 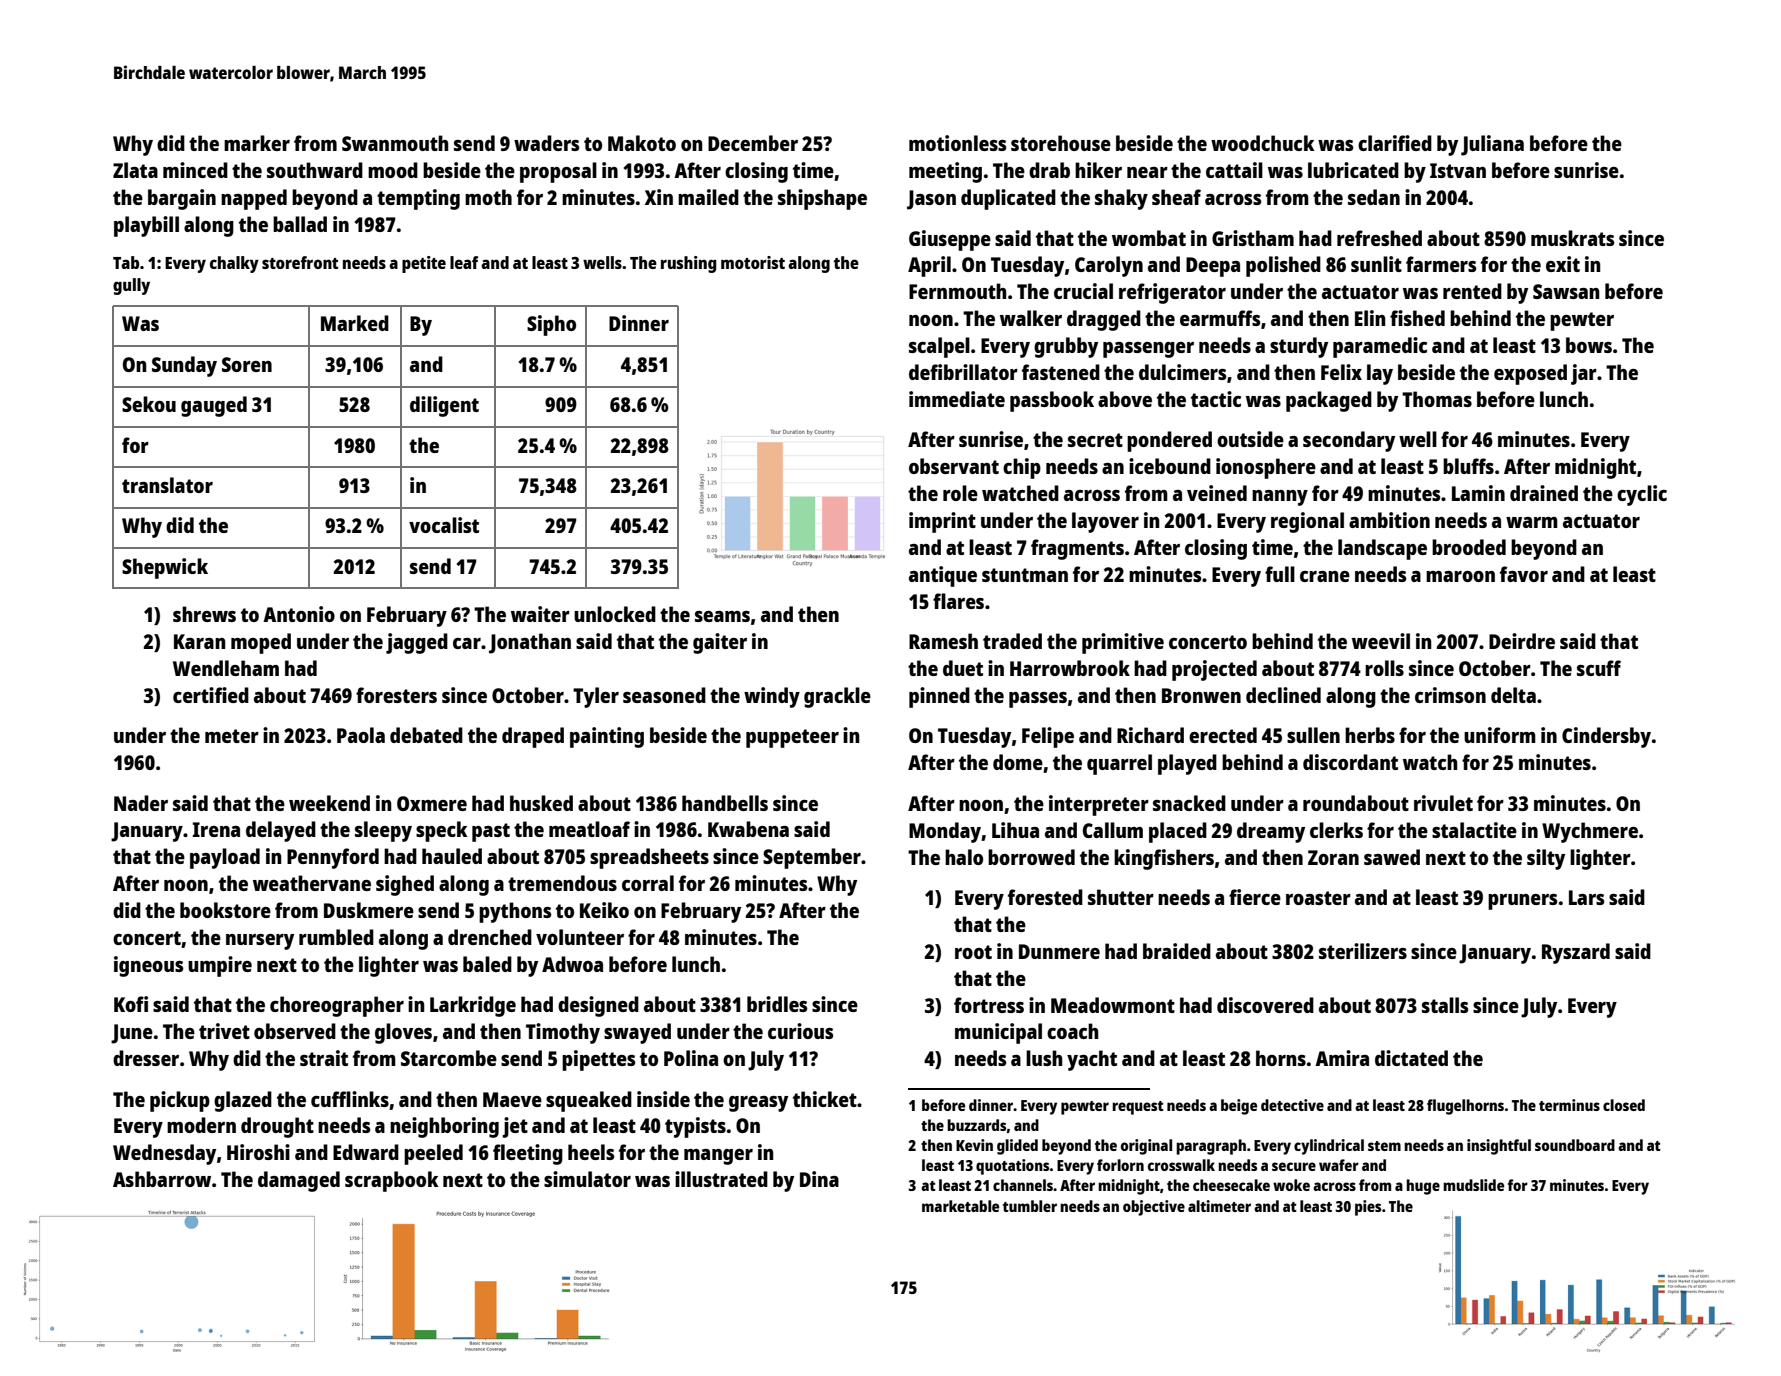 What do you see at coordinates (1576, 953) in the document?
I see `Ryszard` at bounding box center [1576, 953].
